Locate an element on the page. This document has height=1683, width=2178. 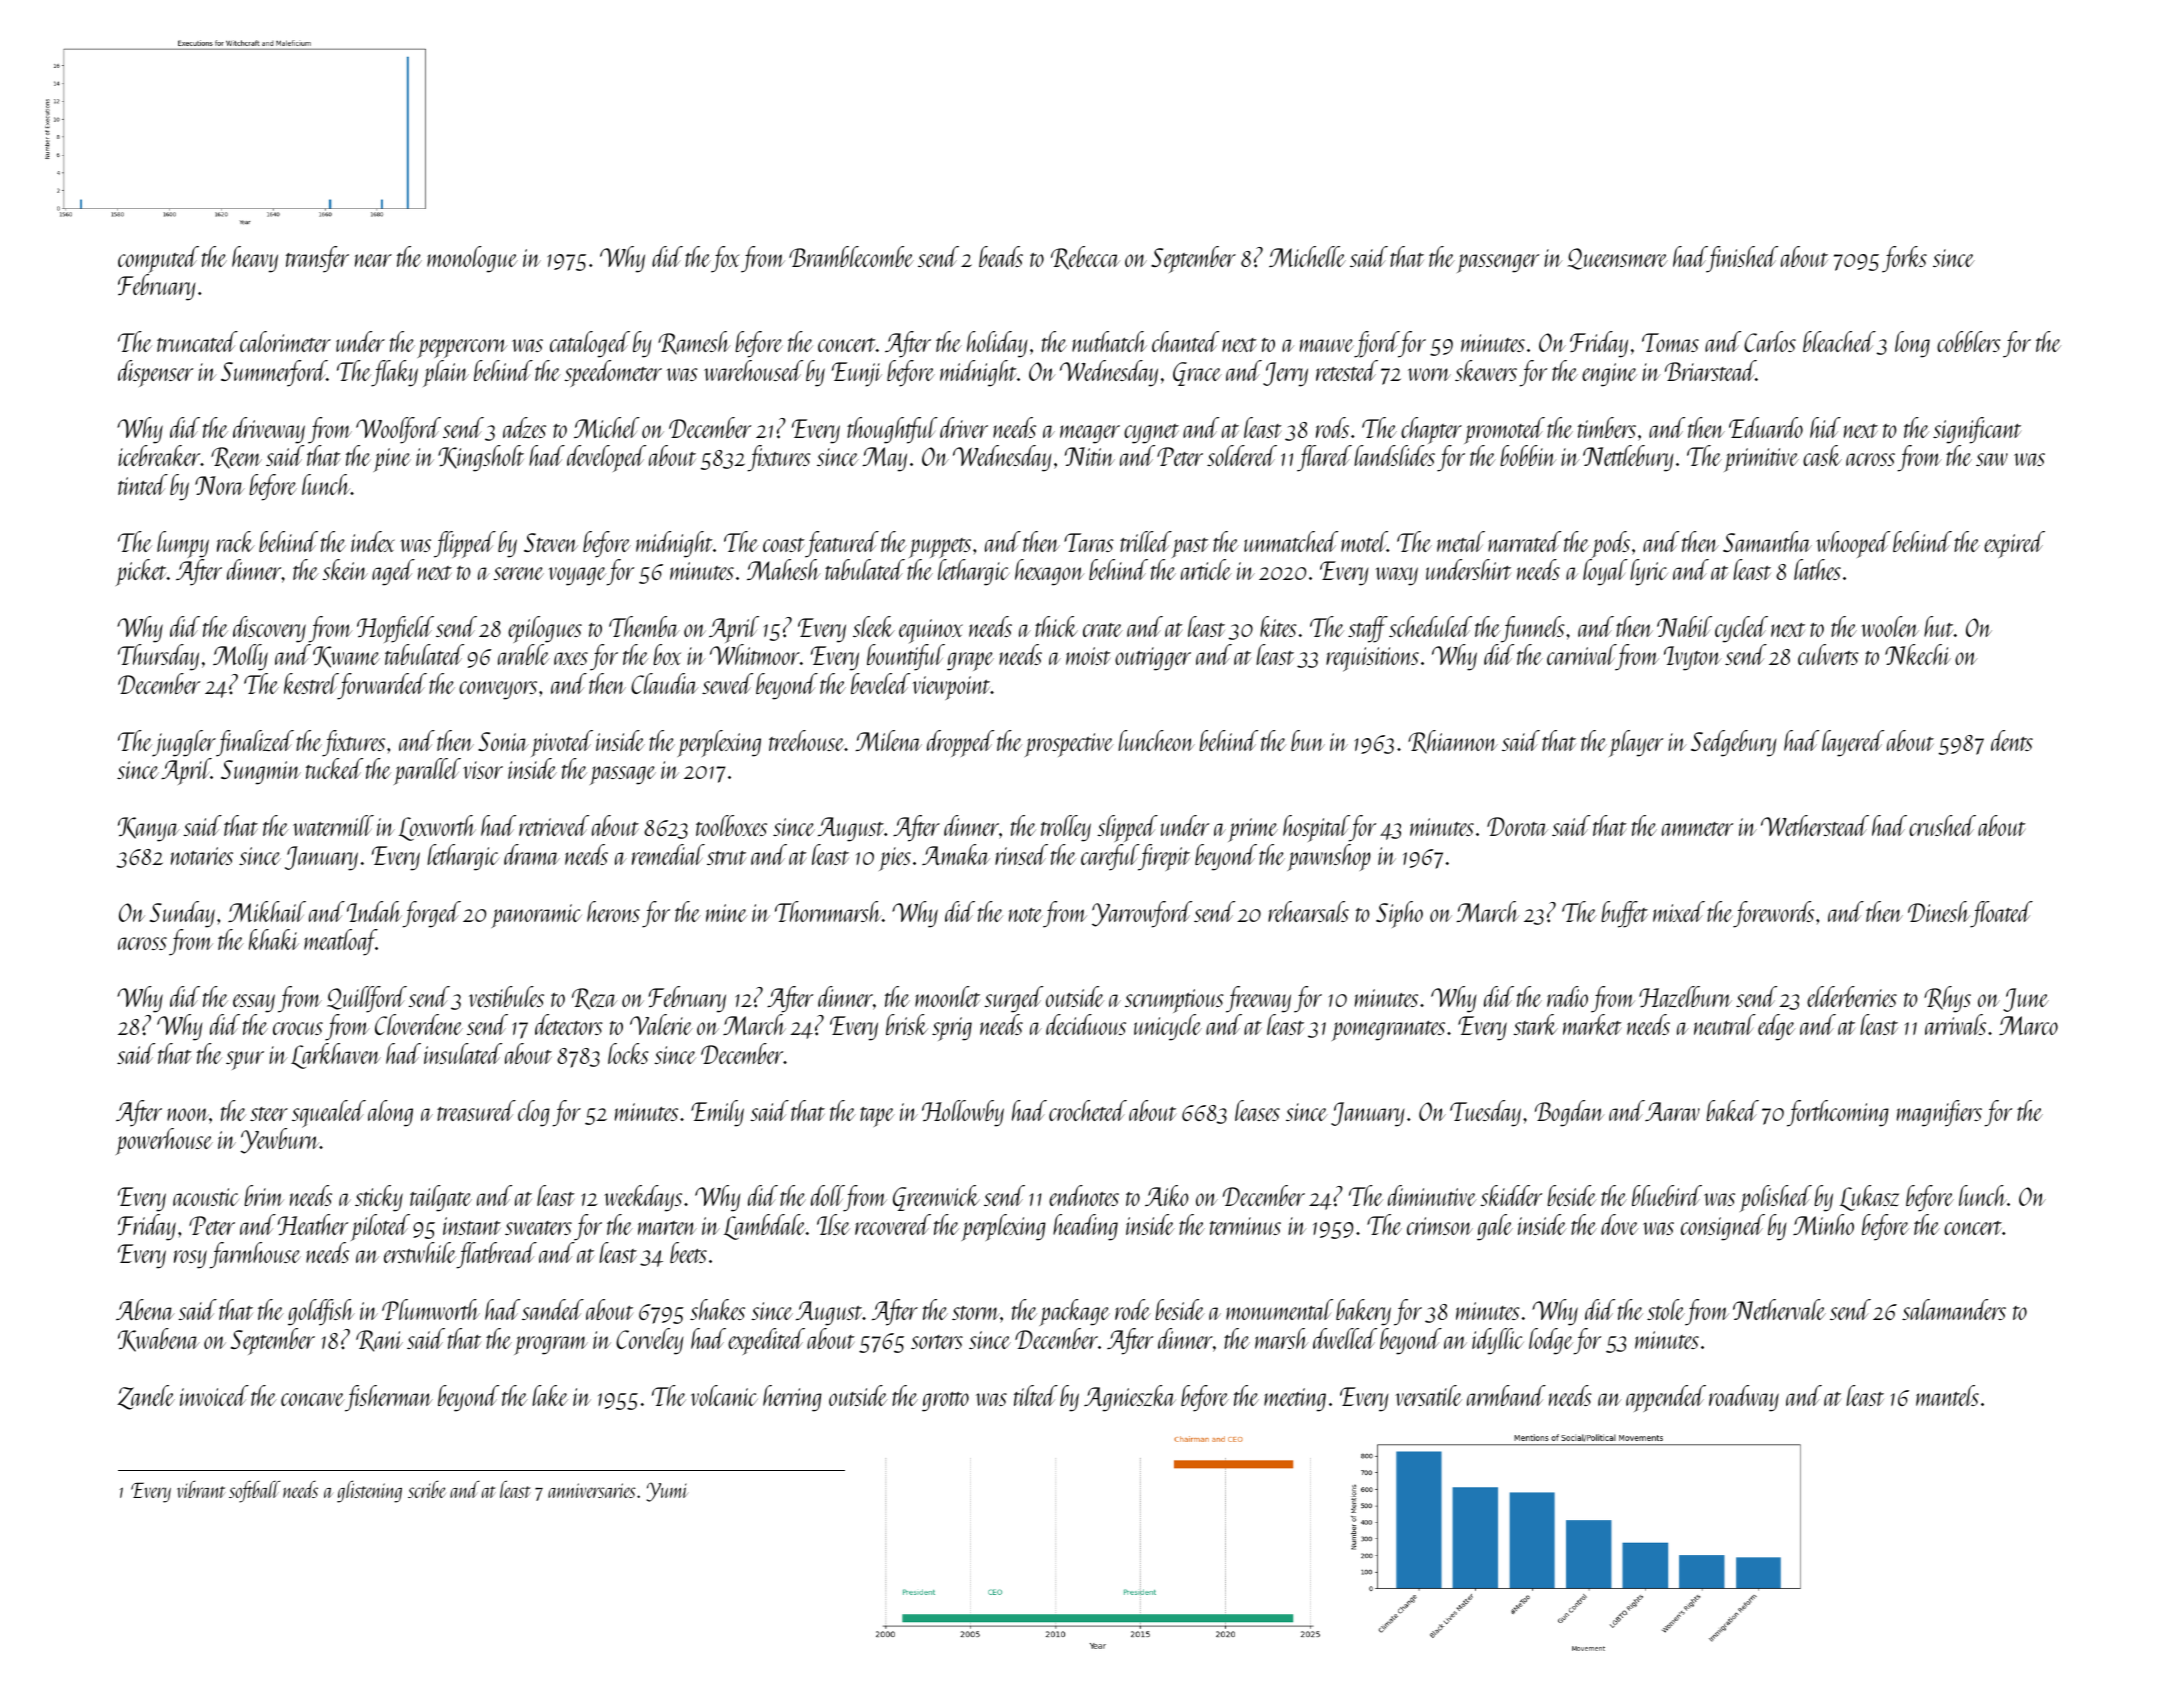
Yumi is located at coordinates (667, 1492).
